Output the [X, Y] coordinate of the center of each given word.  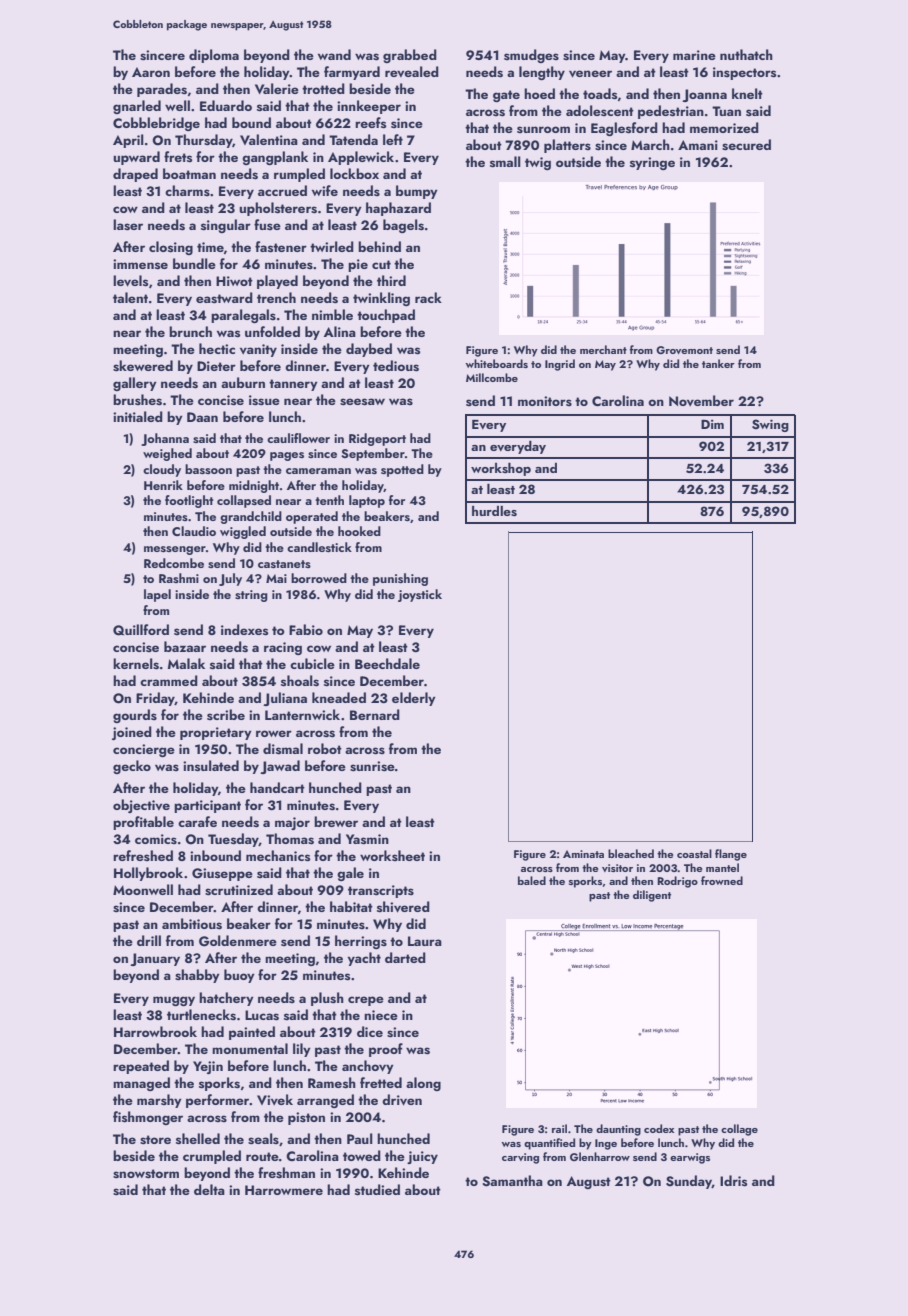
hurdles [494, 511]
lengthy [542, 73]
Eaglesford [624, 129]
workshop [501, 469]
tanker [718, 363]
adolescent [600, 110]
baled [532, 880]
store [155, 1140]
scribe [226, 714]
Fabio [306, 629]
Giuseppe [222, 874]
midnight [254, 486]
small [505, 162]
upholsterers [278, 209]
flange [731, 855]
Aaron [151, 72]
